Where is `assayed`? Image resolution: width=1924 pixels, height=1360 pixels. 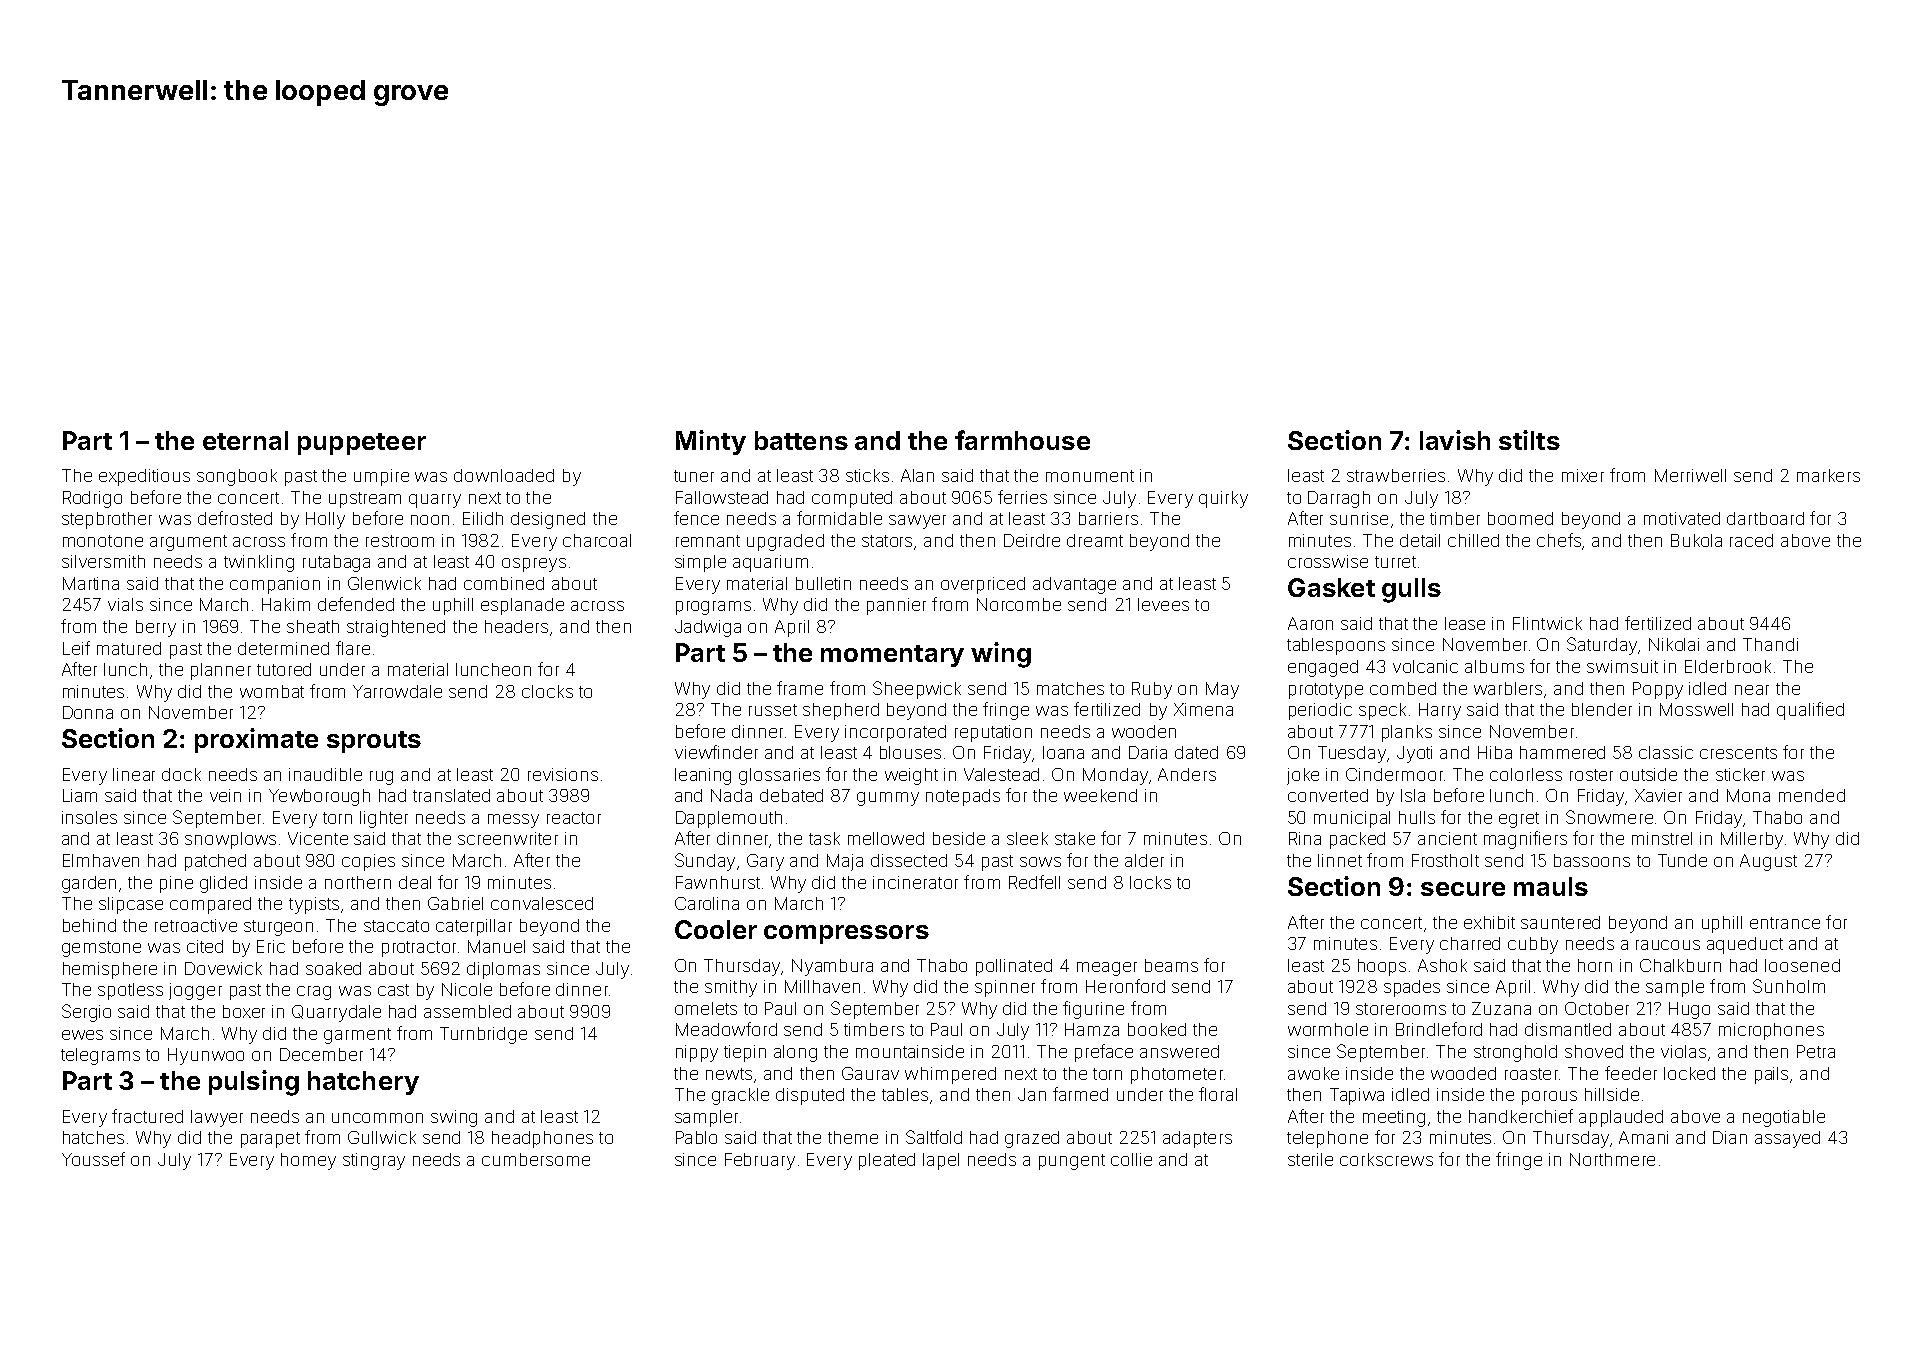
assayed is located at coordinates (1787, 1139).
